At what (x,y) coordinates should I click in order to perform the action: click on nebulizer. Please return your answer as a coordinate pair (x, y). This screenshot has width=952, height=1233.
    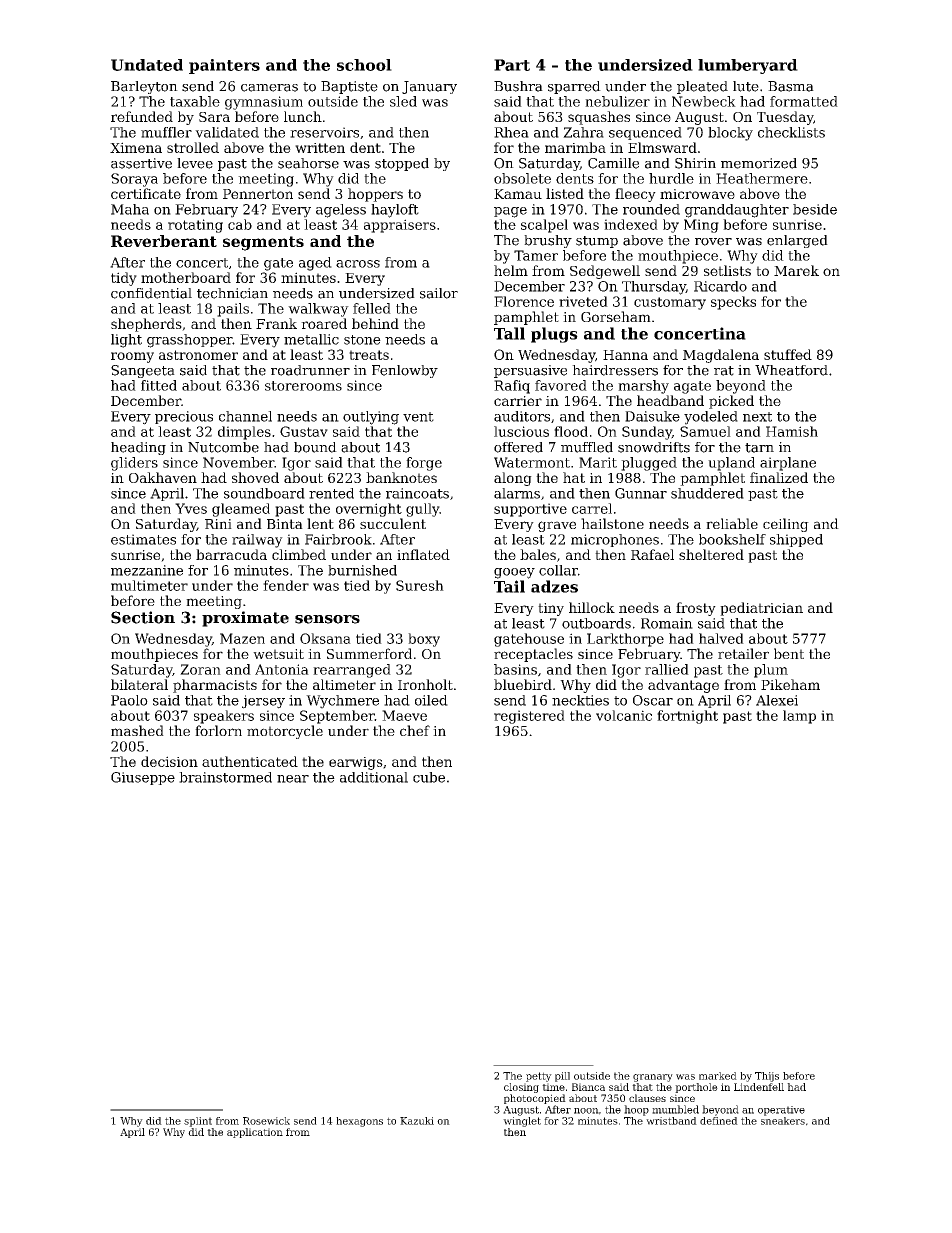
    Looking at the image, I should click on (617, 101).
